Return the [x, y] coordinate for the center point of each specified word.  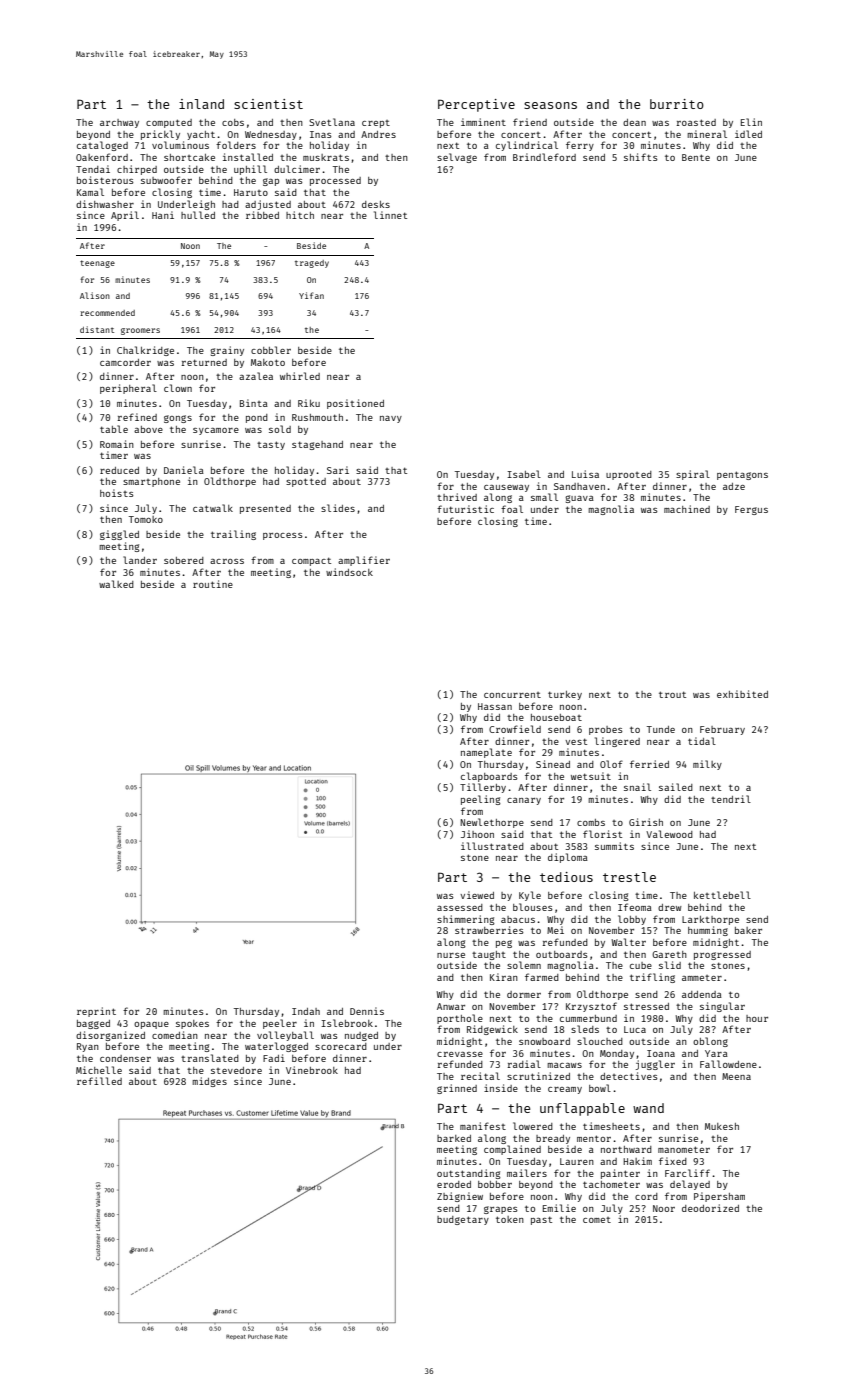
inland [201, 104]
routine [213, 584]
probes [606, 730]
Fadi [274, 1058]
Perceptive [476, 105]
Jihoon [477, 834]
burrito [677, 104]
